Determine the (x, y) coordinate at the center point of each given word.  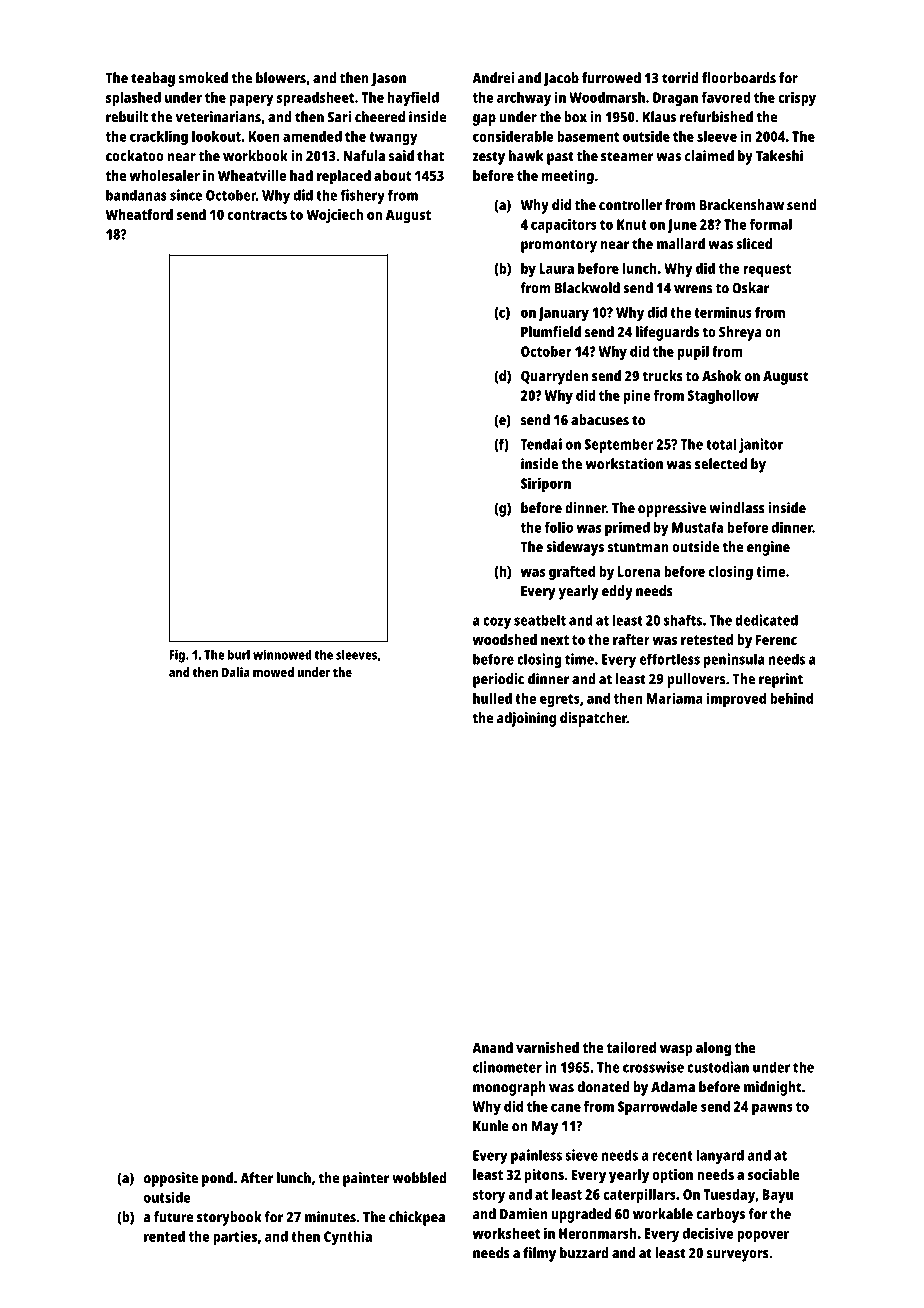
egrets (560, 700)
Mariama (675, 698)
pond (217, 1179)
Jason (388, 80)
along (713, 1049)
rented (164, 1236)
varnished (547, 1047)
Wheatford (139, 214)
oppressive (672, 509)
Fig (177, 656)
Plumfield (551, 332)
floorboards (739, 78)
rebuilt (127, 117)
